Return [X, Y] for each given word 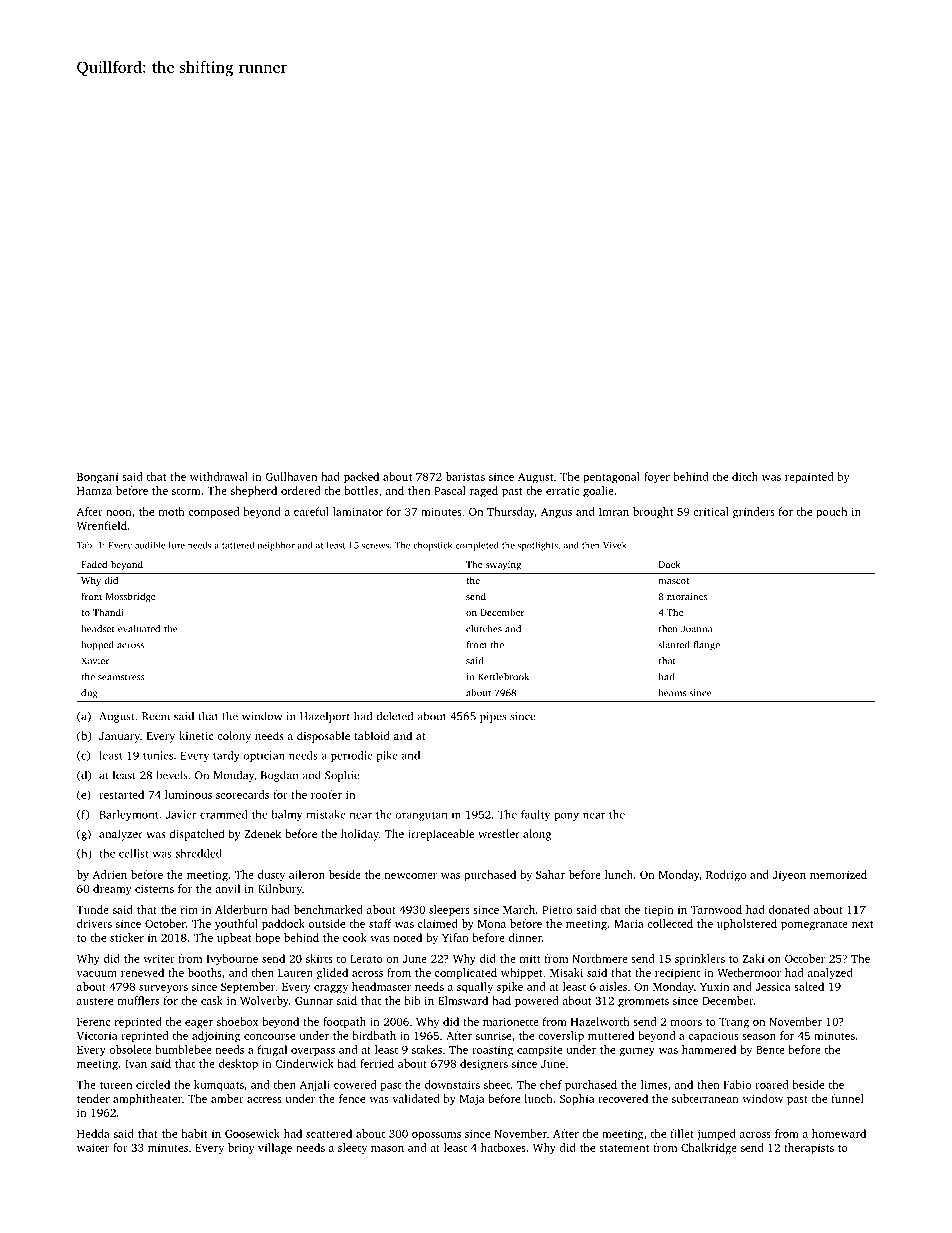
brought [653, 513]
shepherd [254, 492]
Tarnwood [716, 909]
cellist [134, 853]
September [248, 988]
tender [93, 1098]
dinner [525, 937]
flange [706, 646]
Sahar [550, 874]
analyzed [830, 974]
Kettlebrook [503, 677]
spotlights [538, 546]
